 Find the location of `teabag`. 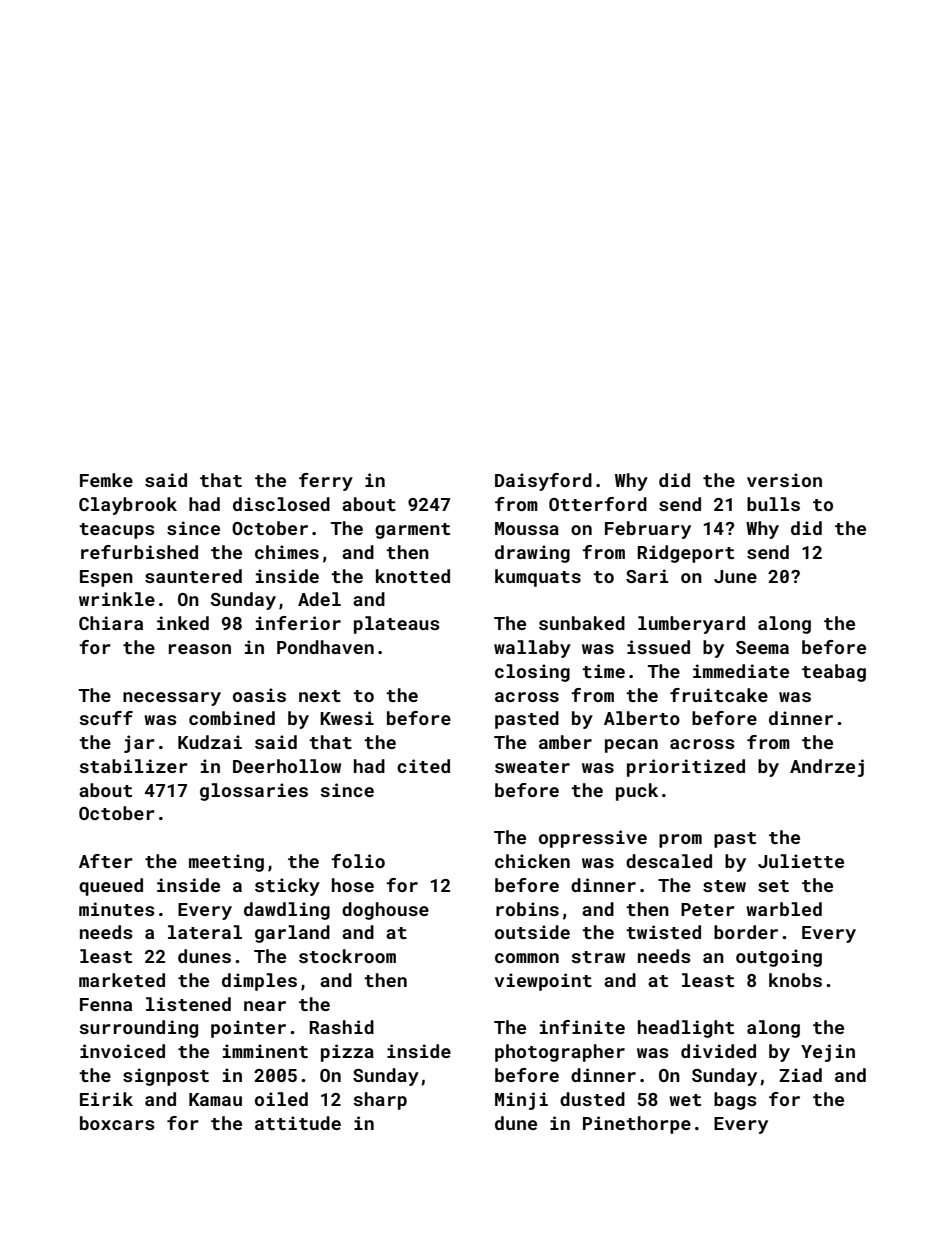

teabag is located at coordinates (834, 673).
